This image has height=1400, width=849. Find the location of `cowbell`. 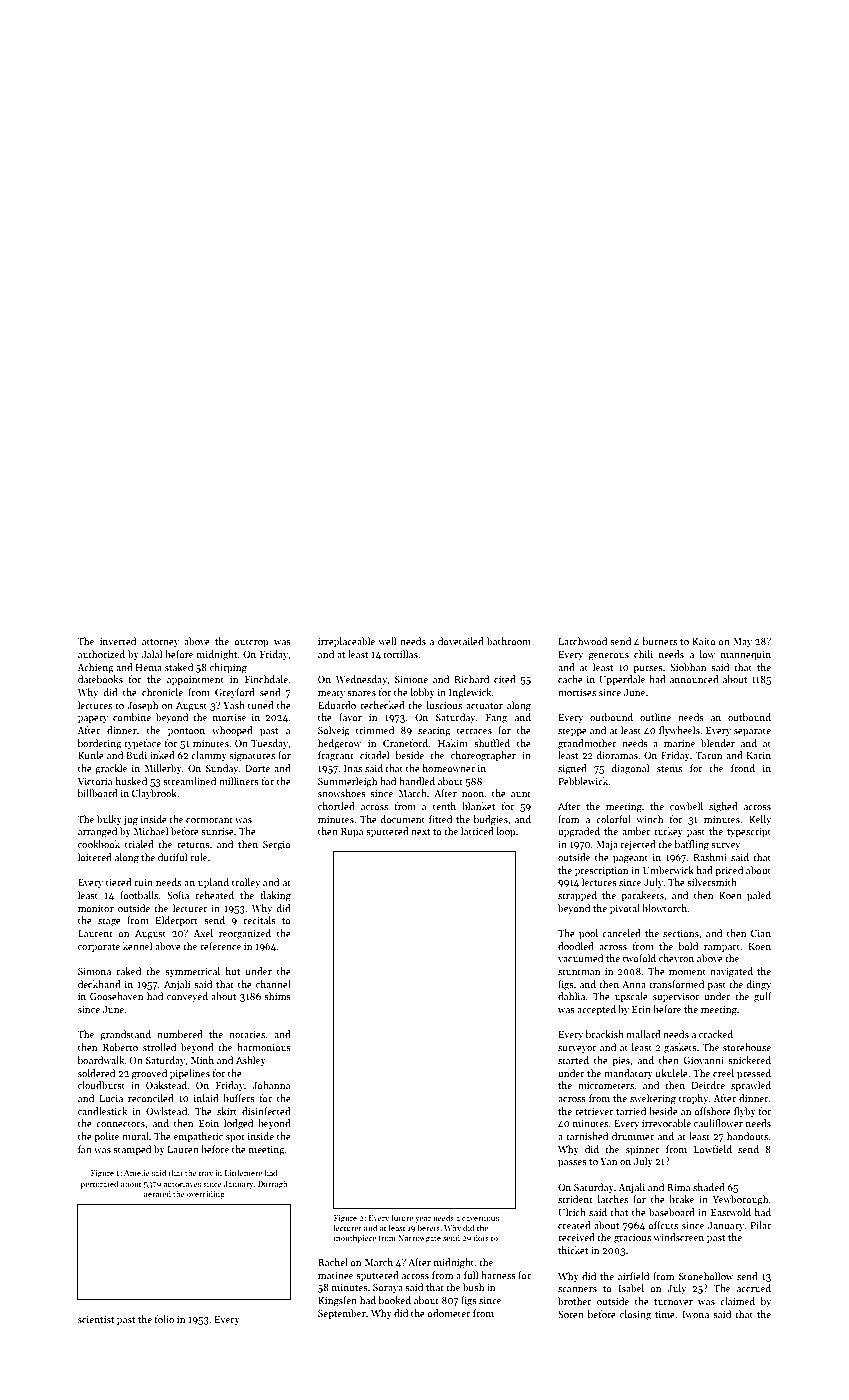

cowbell is located at coordinates (686, 806).
